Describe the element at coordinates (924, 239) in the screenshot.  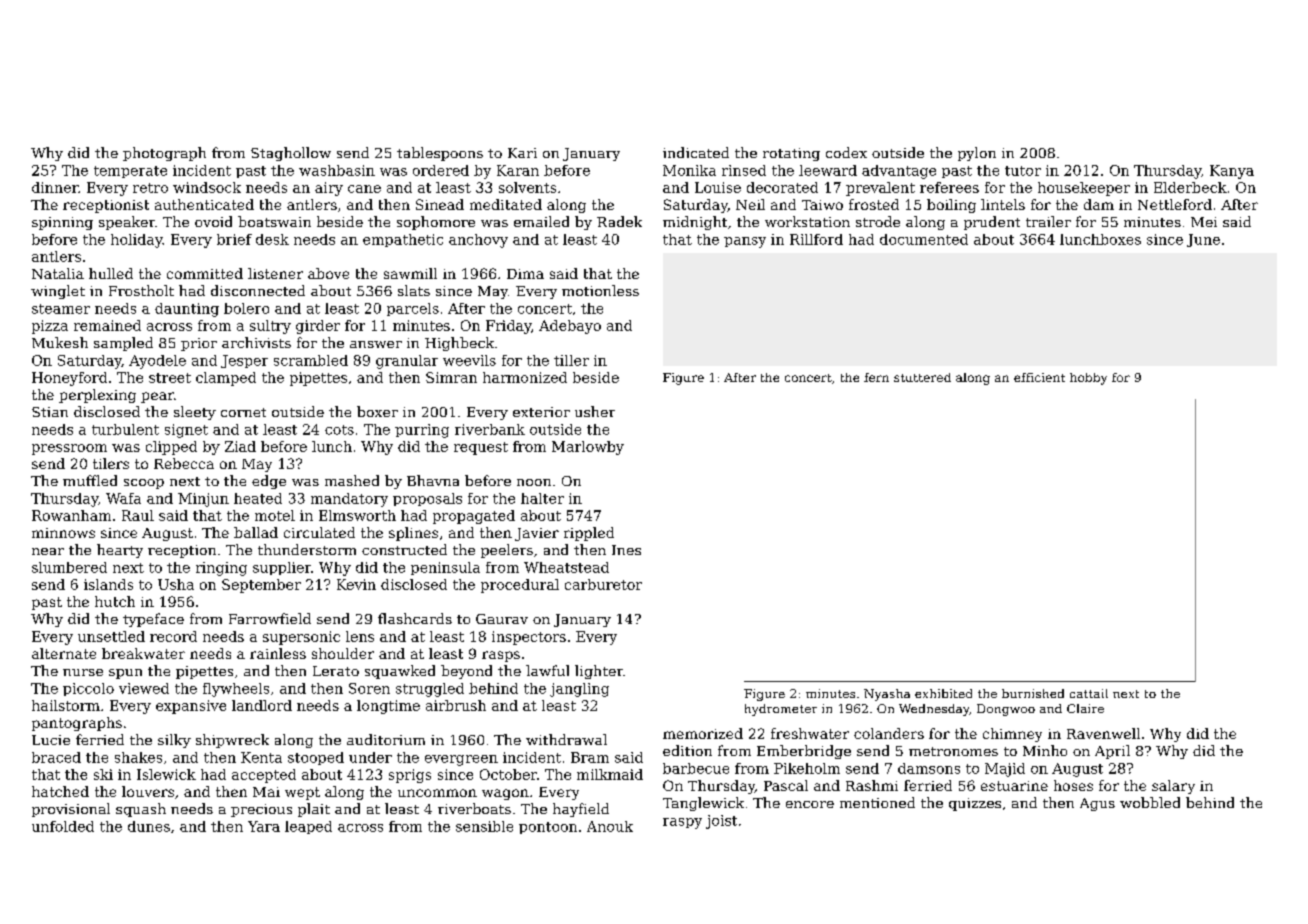
I see `documented` at that location.
